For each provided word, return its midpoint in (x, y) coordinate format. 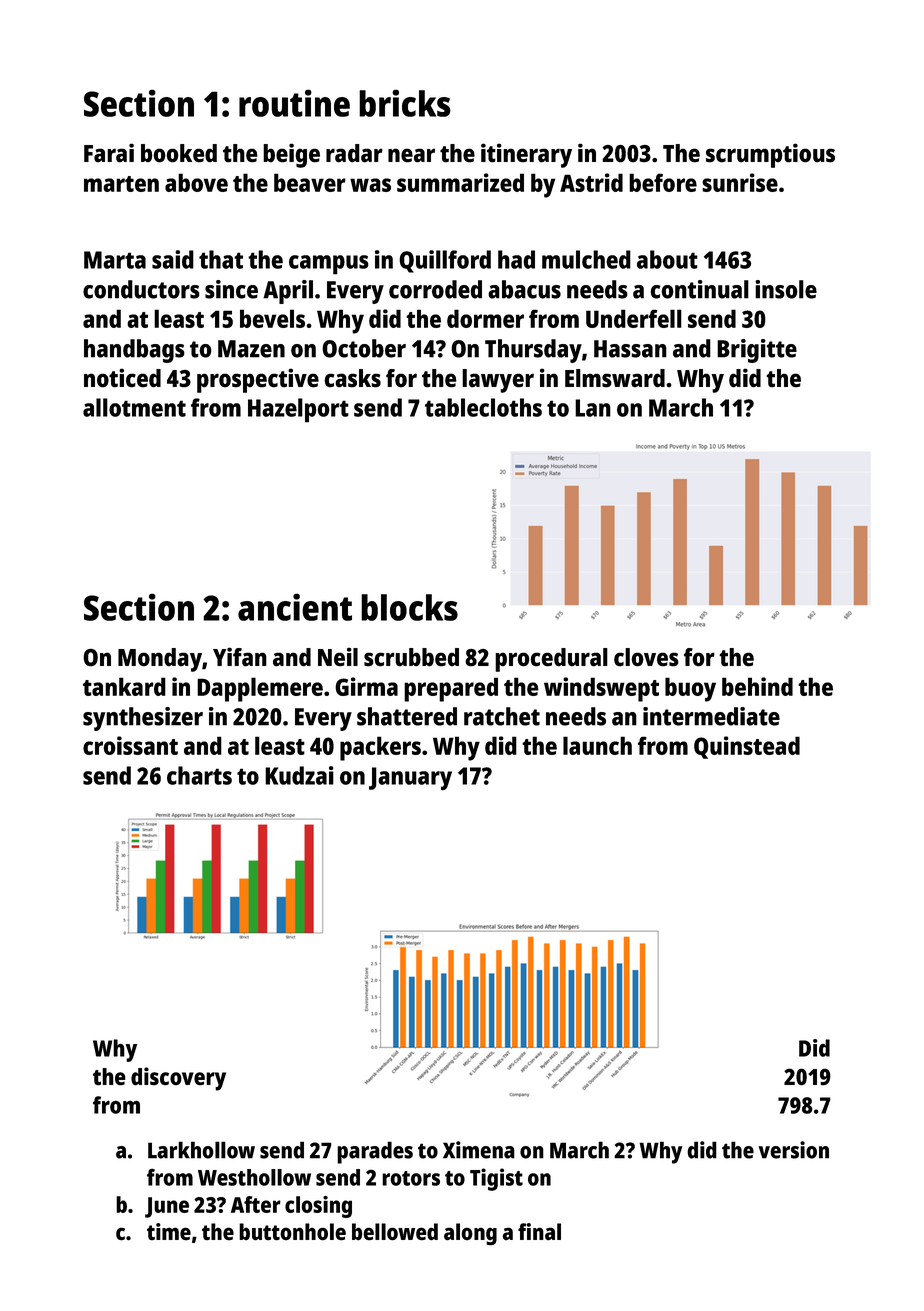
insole (786, 289)
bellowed (395, 1232)
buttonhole (292, 1232)
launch (597, 745)
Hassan (630, 349)
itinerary (526, 155)
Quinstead (747, 747)
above (196, 182)
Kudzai (299, 775)
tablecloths (483, 407)
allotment (134, 407)
